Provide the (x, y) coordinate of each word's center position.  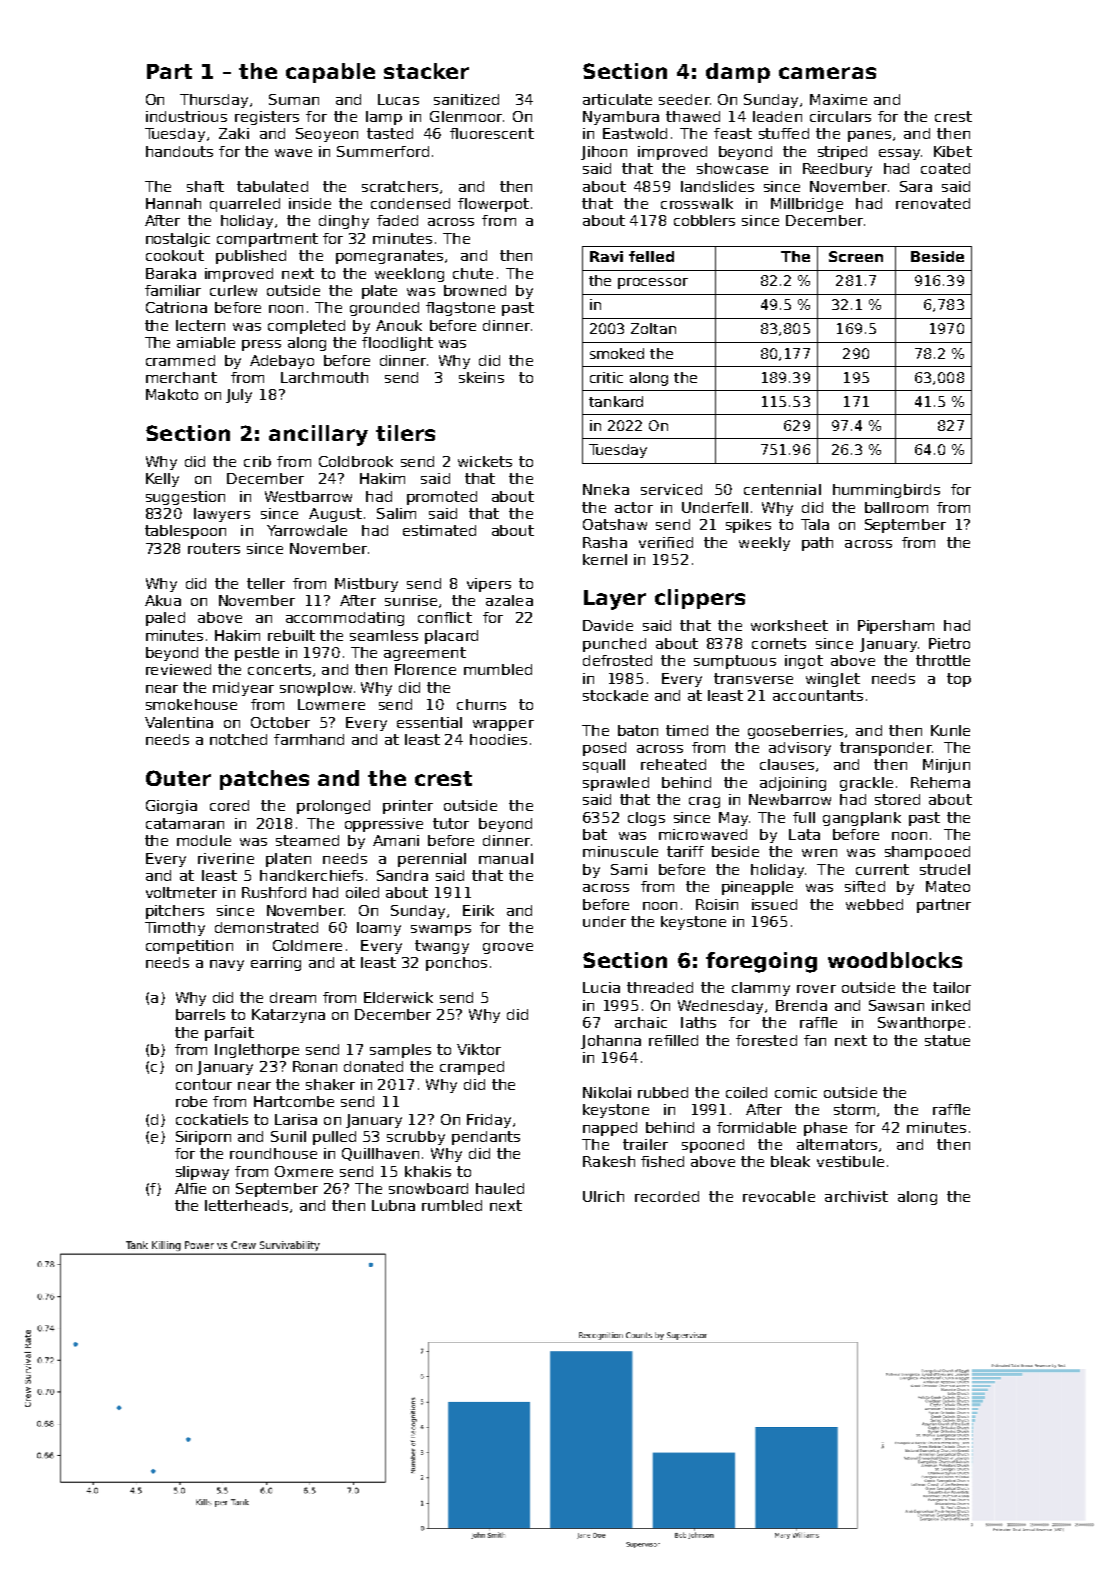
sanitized (466, 99)
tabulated (272, 186)
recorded (667, 1196)
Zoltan (653, 328)
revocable (779, 1196)
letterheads (246, 1205)
